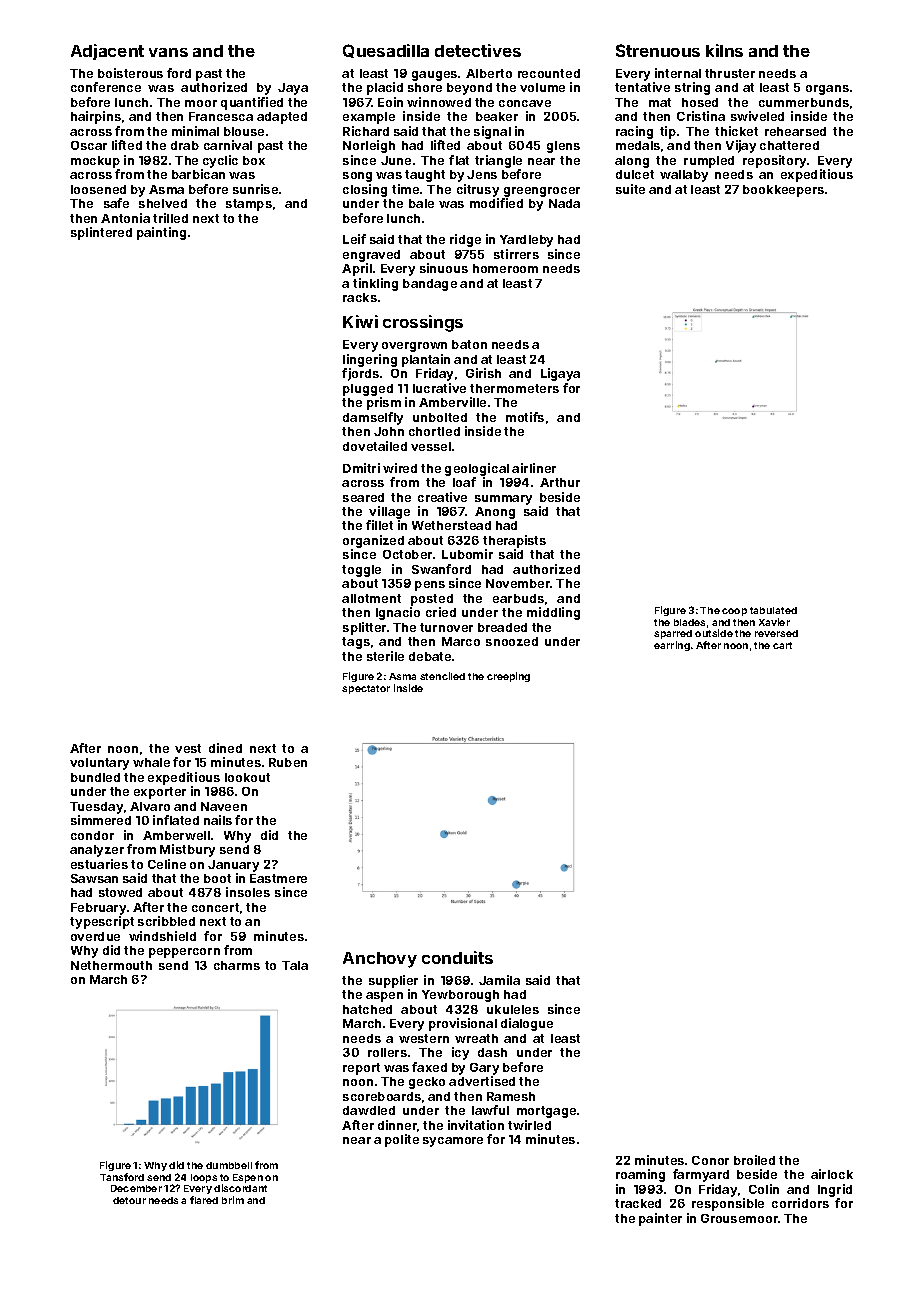 The height and width of the document is (1308, 924). Describe the element at coordinates (356, 643) in the document. I see `tags` at that location.
